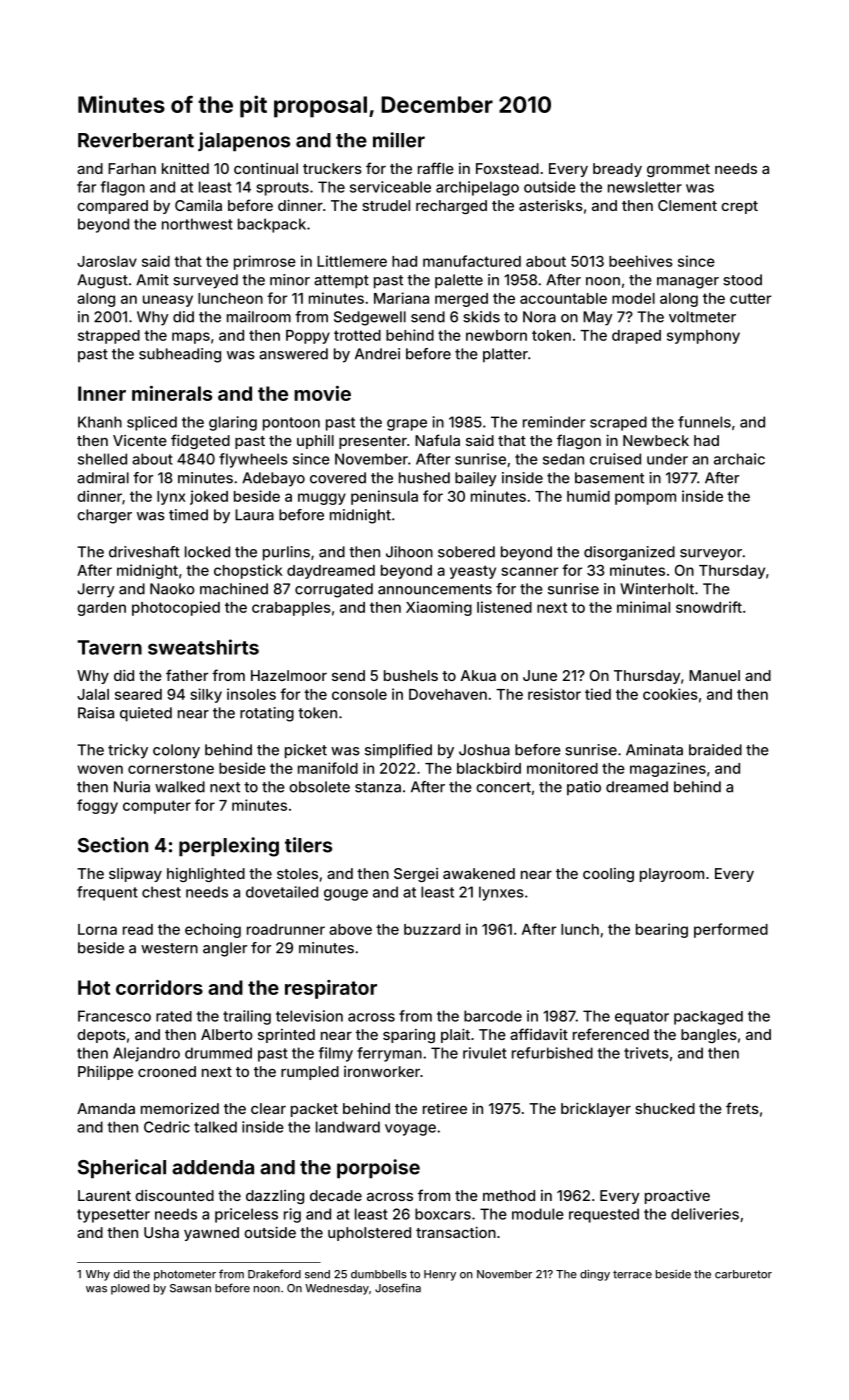  I want to click on drummed, so click(218, 1053).
